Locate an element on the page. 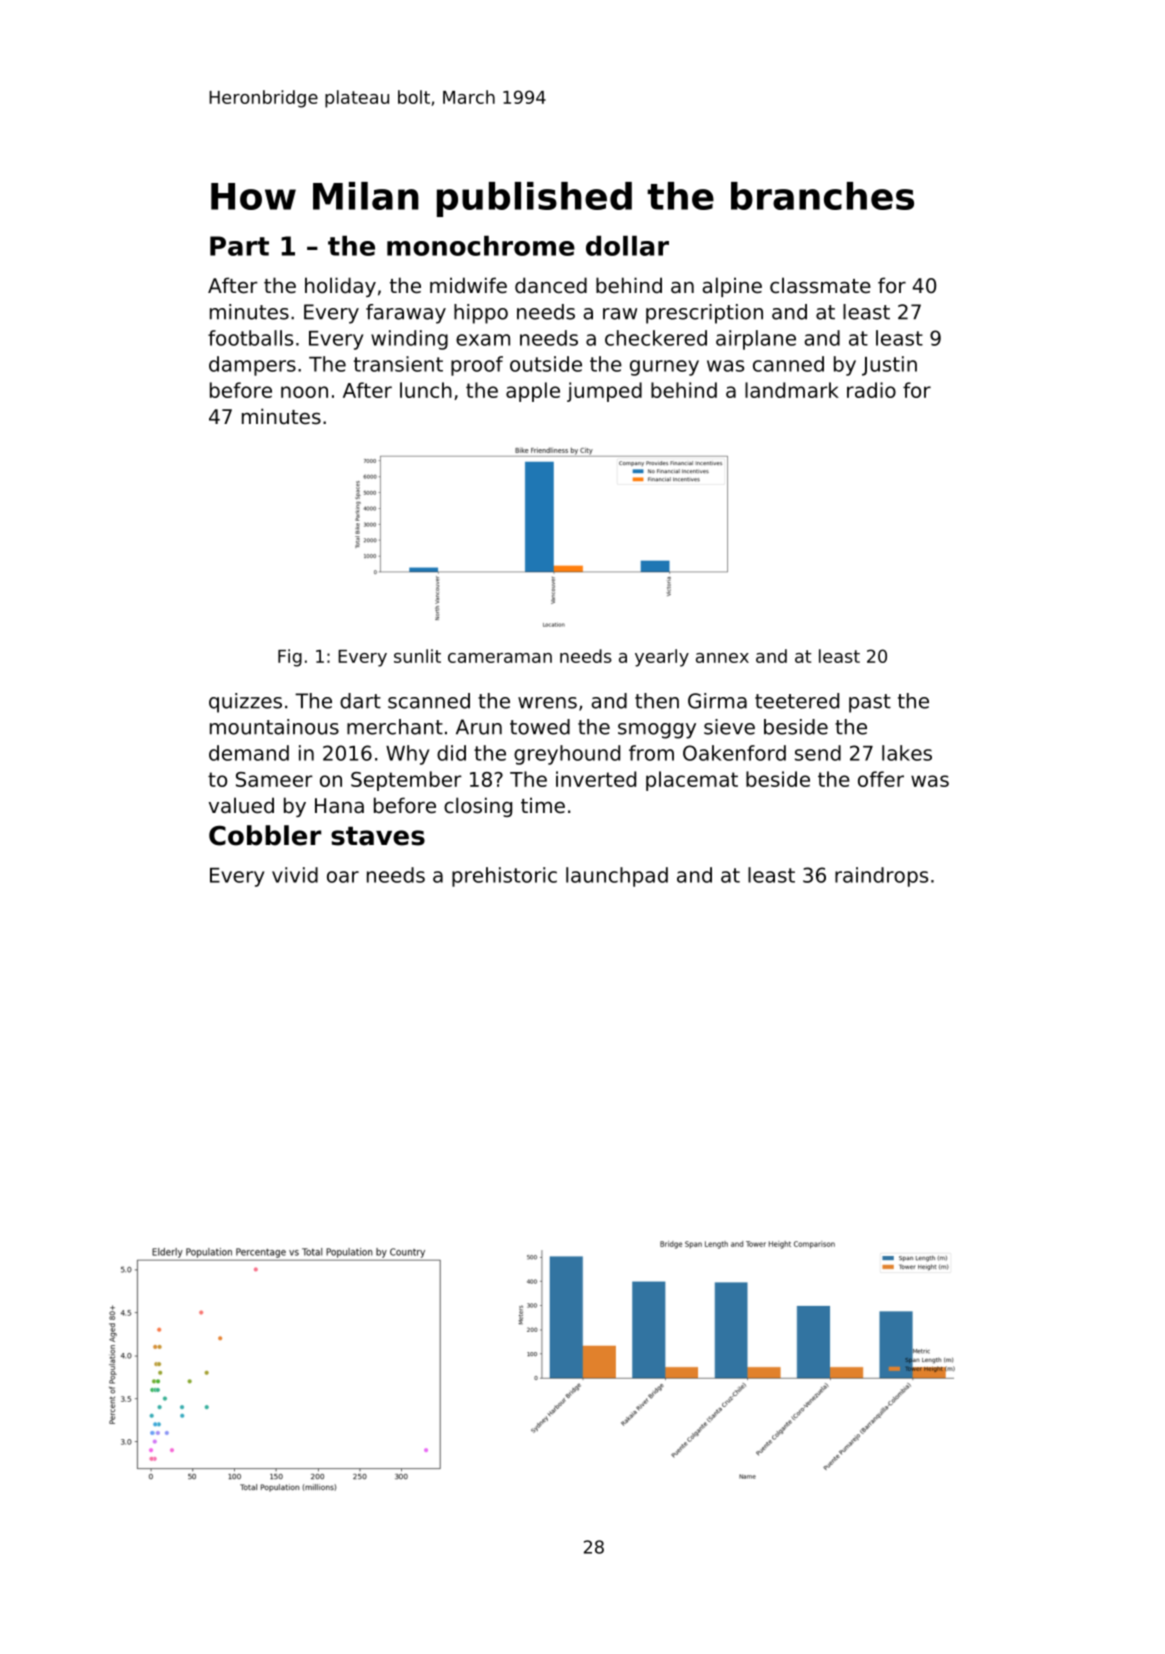 Image resolution: width=1165 pixels, height=1654 pixels. apple is located at coordinates (533, 392).
